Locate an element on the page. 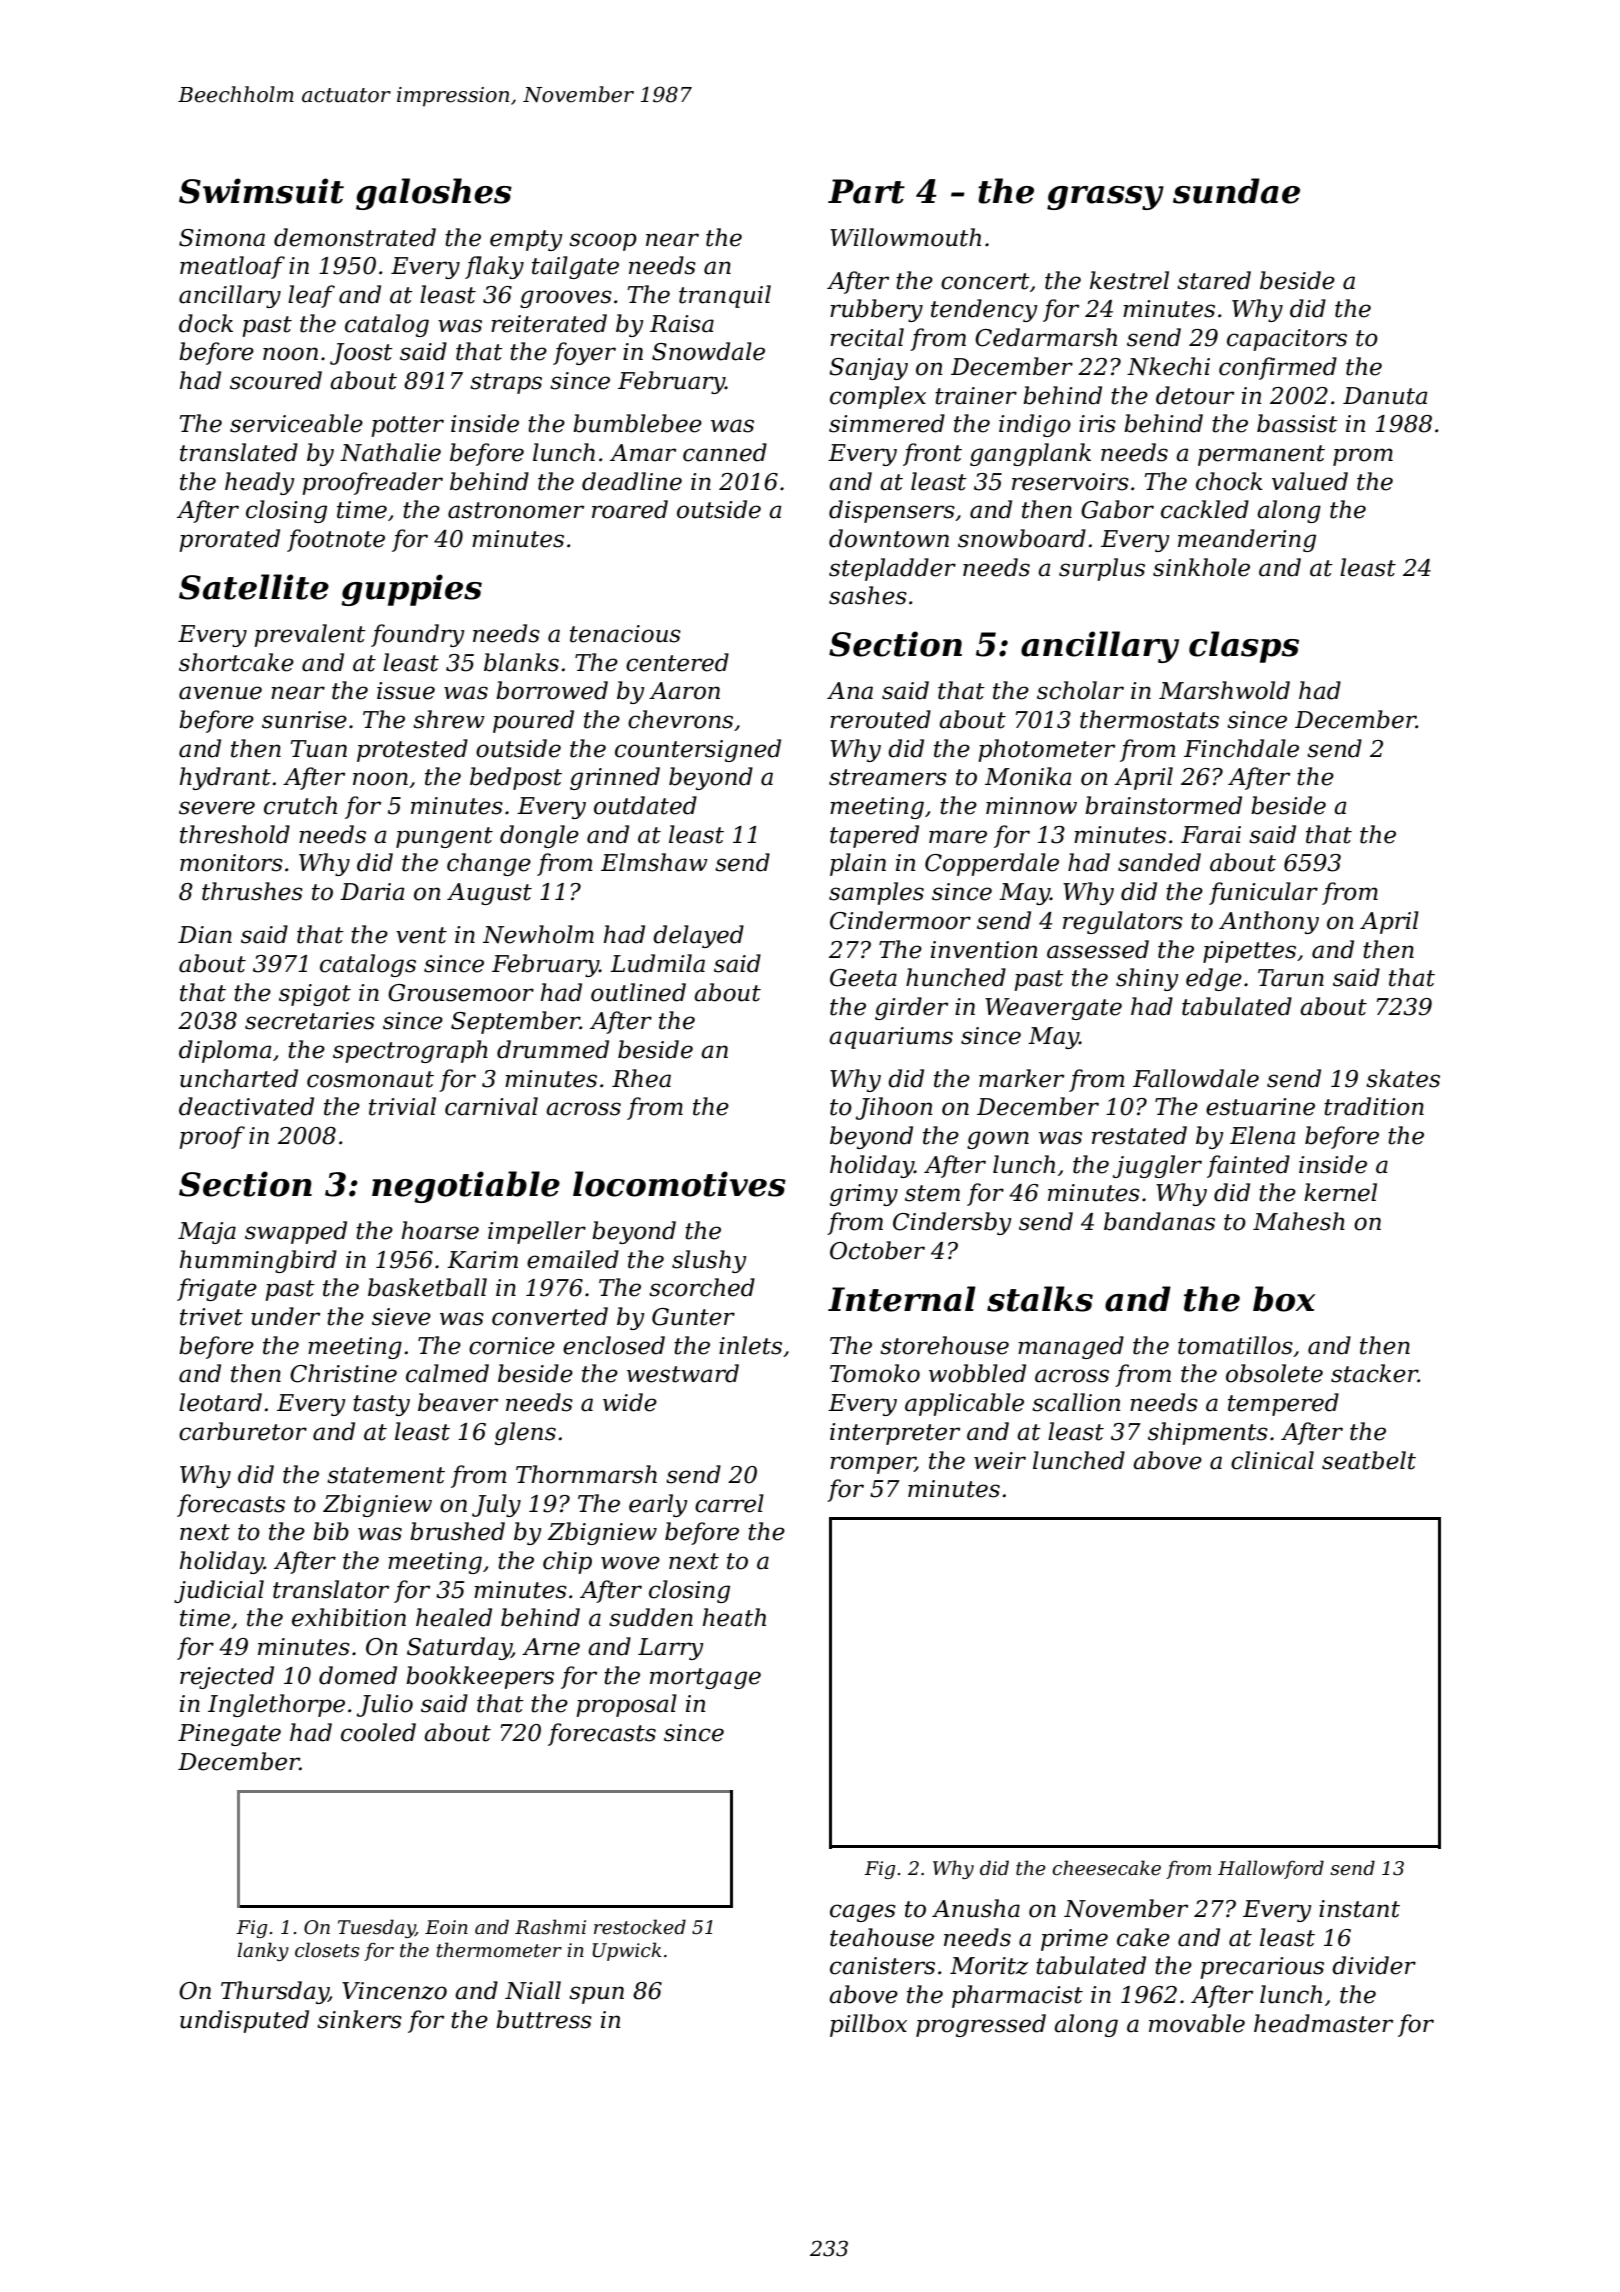 The height and width of the page is (2292, 1620). thrushes is located at coordinates (252, 891).
